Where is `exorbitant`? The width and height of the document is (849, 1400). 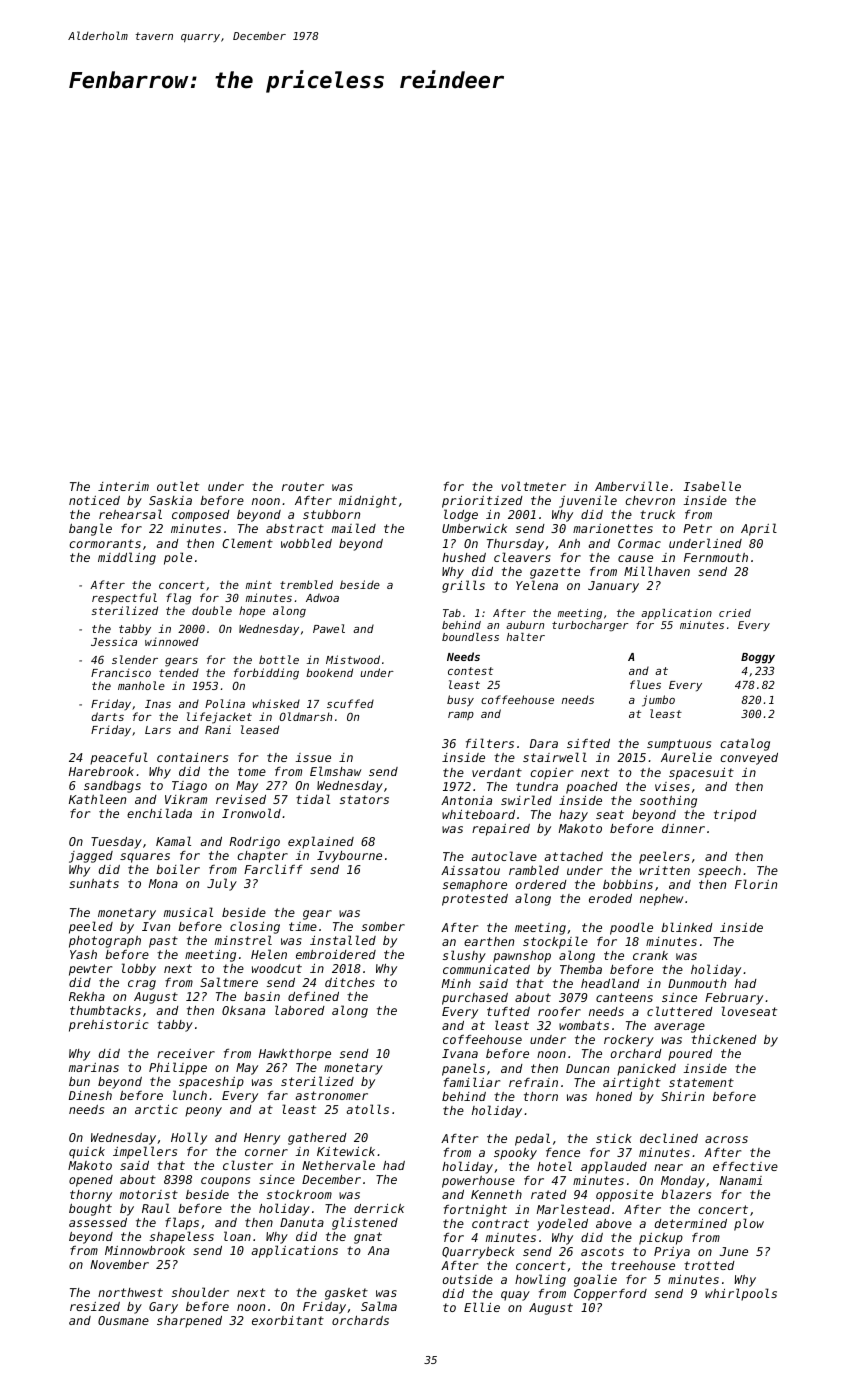 exorbitant is located at coordinates (288, 1320).
